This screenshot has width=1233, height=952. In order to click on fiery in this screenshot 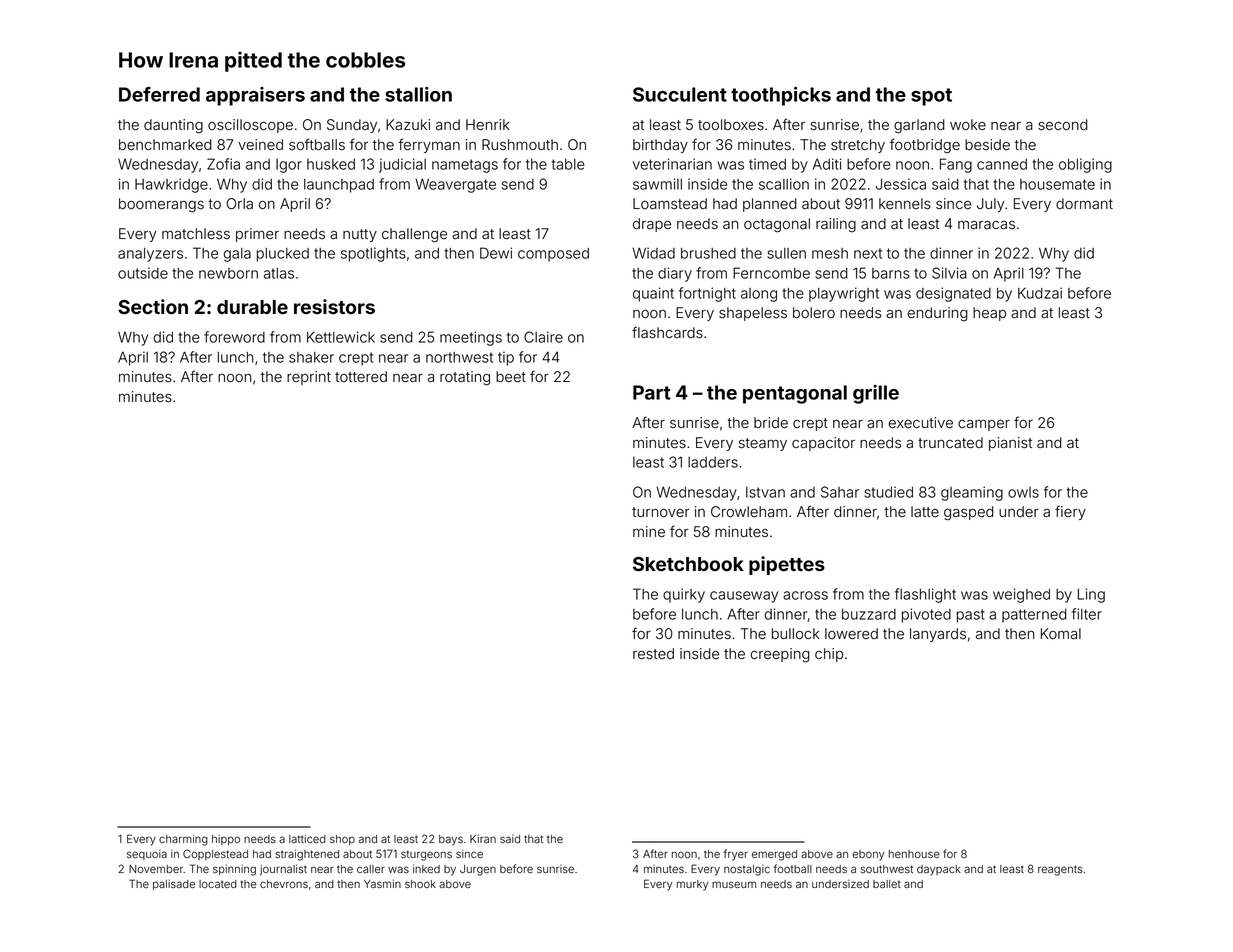, I will do `click(1070, 512)`.
